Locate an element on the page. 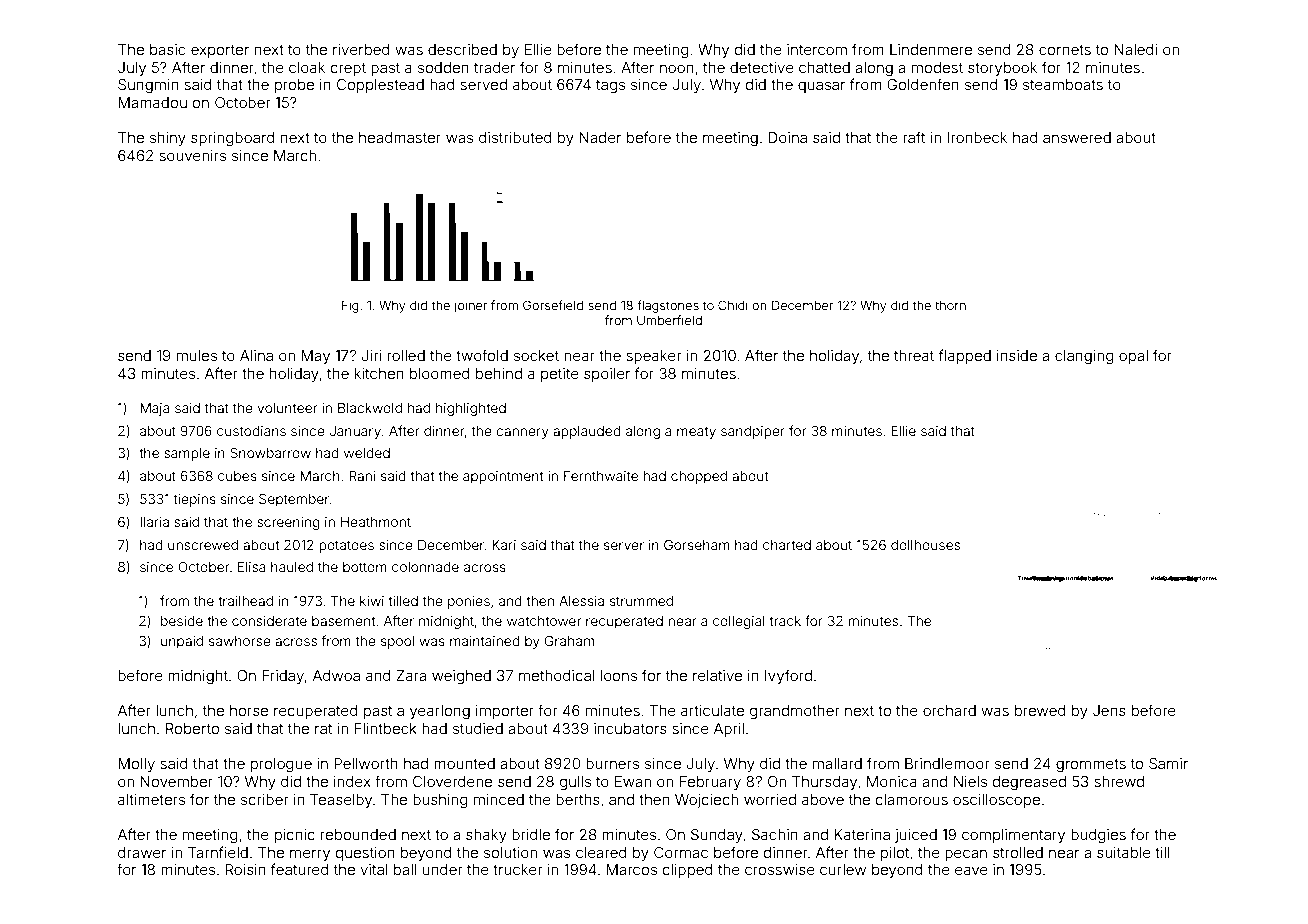 The width and height of the page is (1308, 924). trailhead is located at coordinates (245, 601).
